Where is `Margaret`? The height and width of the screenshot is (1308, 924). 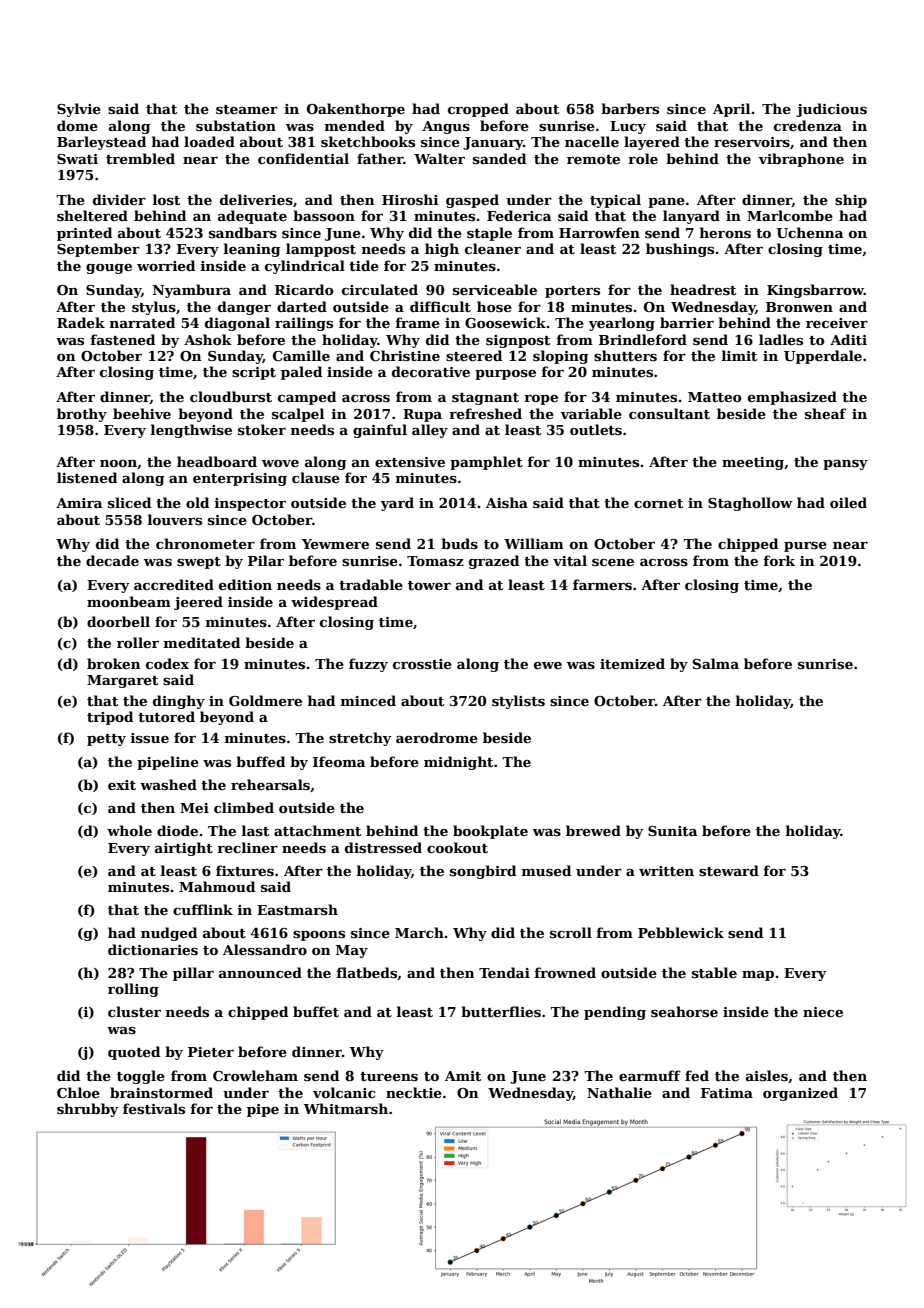
Margaret is located at coordinates (122, 681).
